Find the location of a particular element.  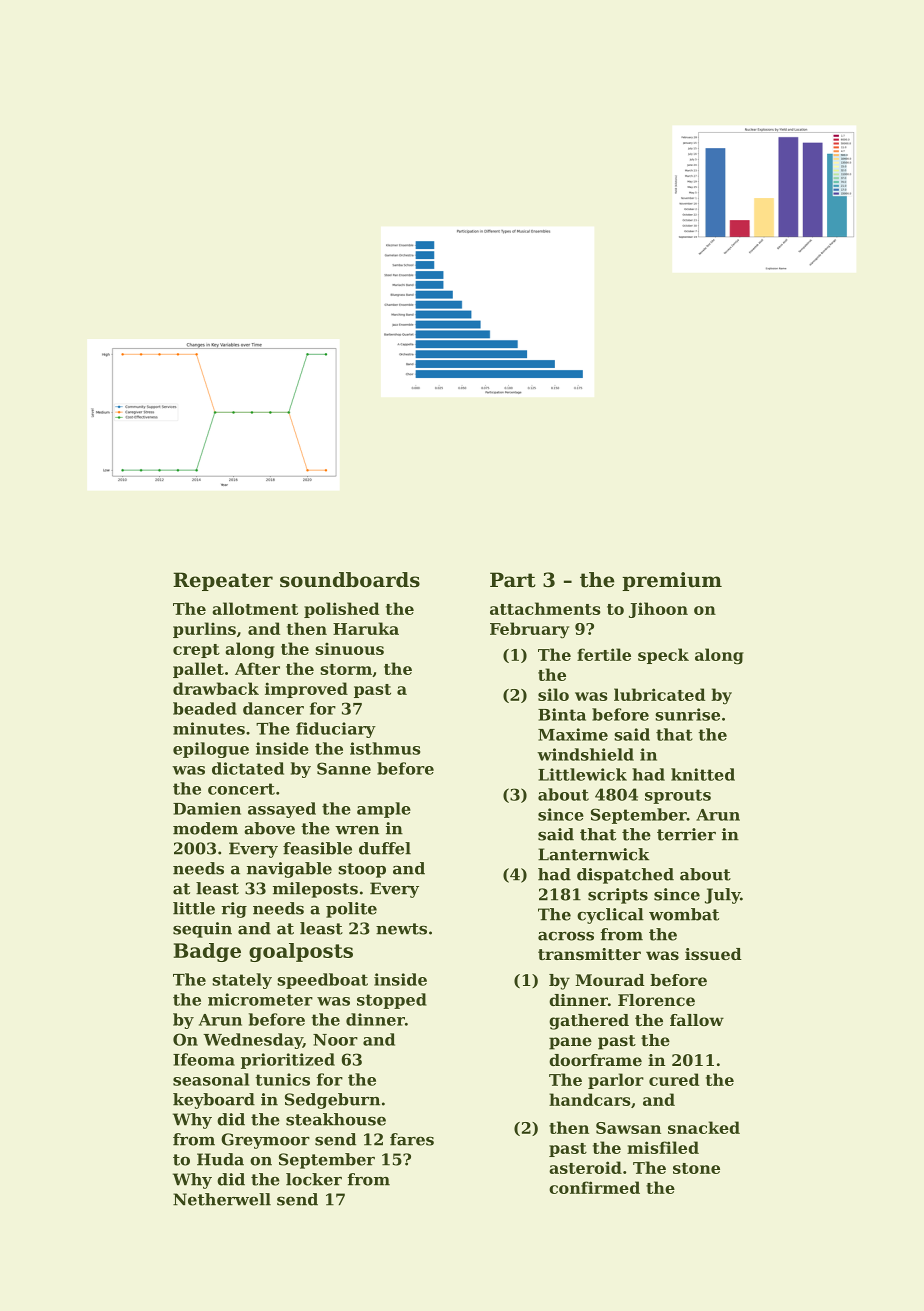

stopped is located at coordinates (392, 1001).
